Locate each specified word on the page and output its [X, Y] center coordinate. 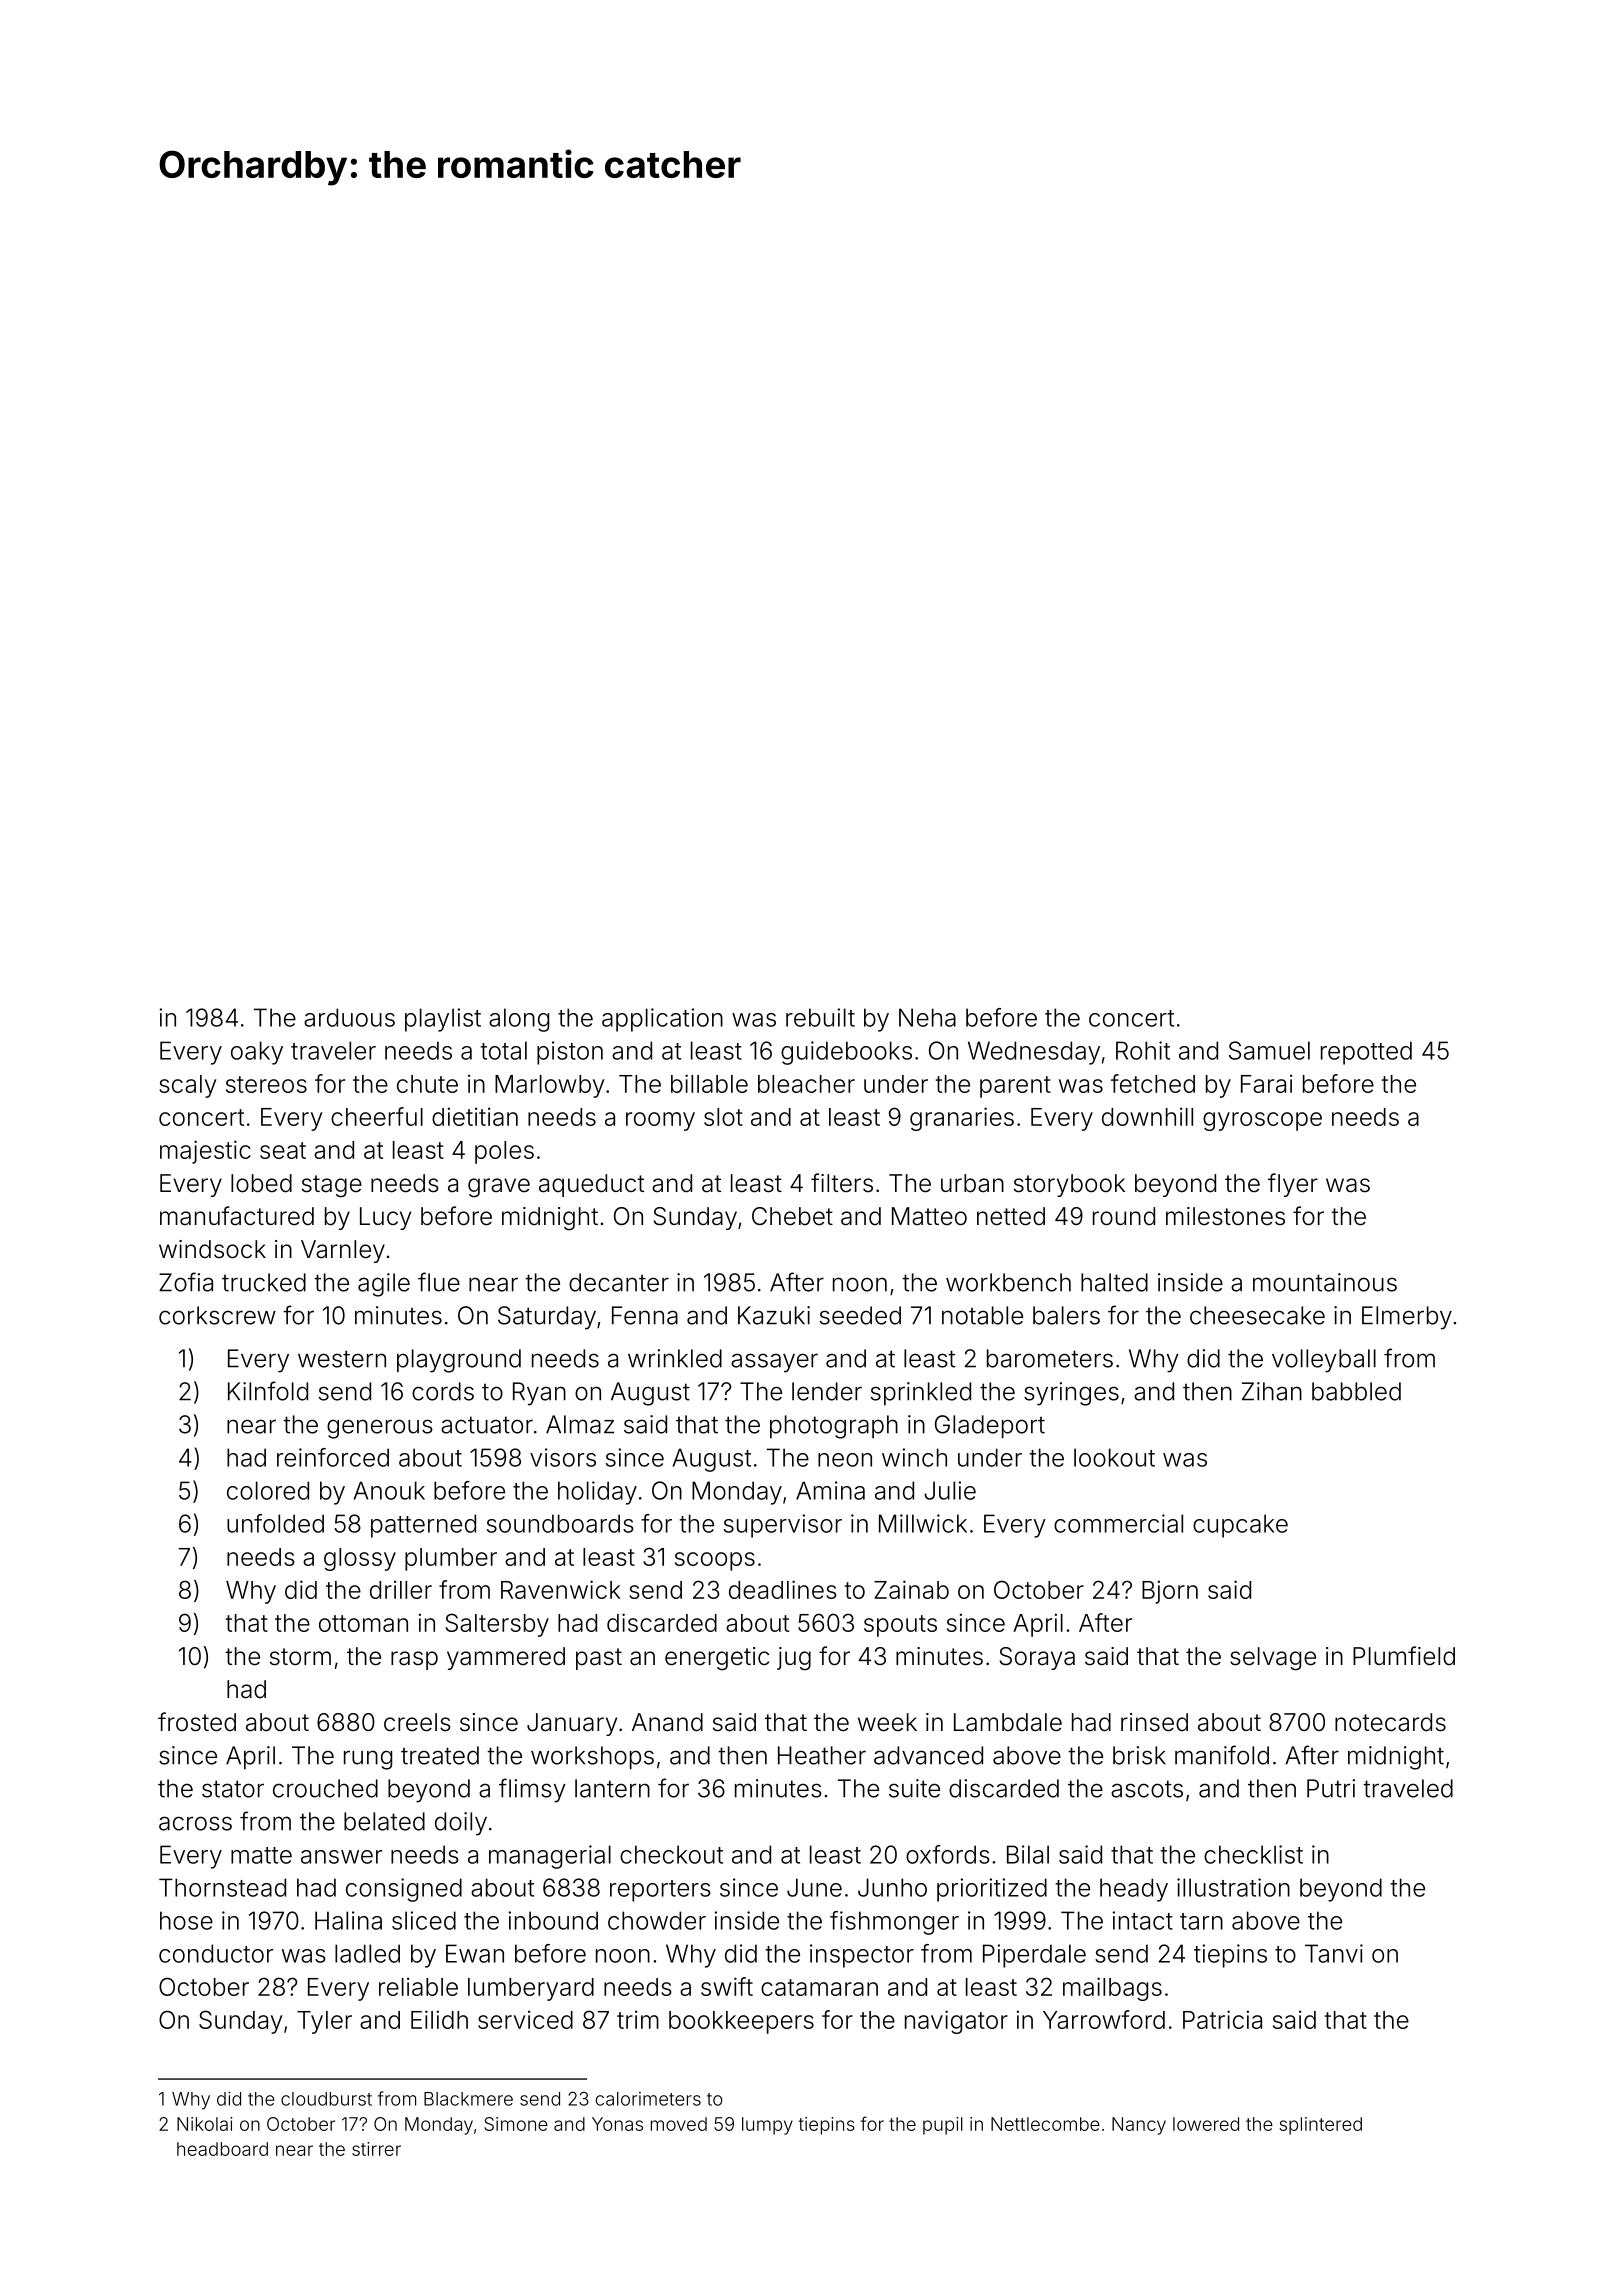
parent [1015, 1087]
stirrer [376, 2149]
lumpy [767, 2126]
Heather [822, 1755]
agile [384, 1285]
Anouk [389, 1490]
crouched [325, 1788]
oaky [257, 1053]
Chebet [792, 1216]
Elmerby [1407, 1318]
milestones [1225, 1216]
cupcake [1240, 1526]
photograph [834, 1427]
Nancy [1139, 2126]
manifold [1222, 1755]
